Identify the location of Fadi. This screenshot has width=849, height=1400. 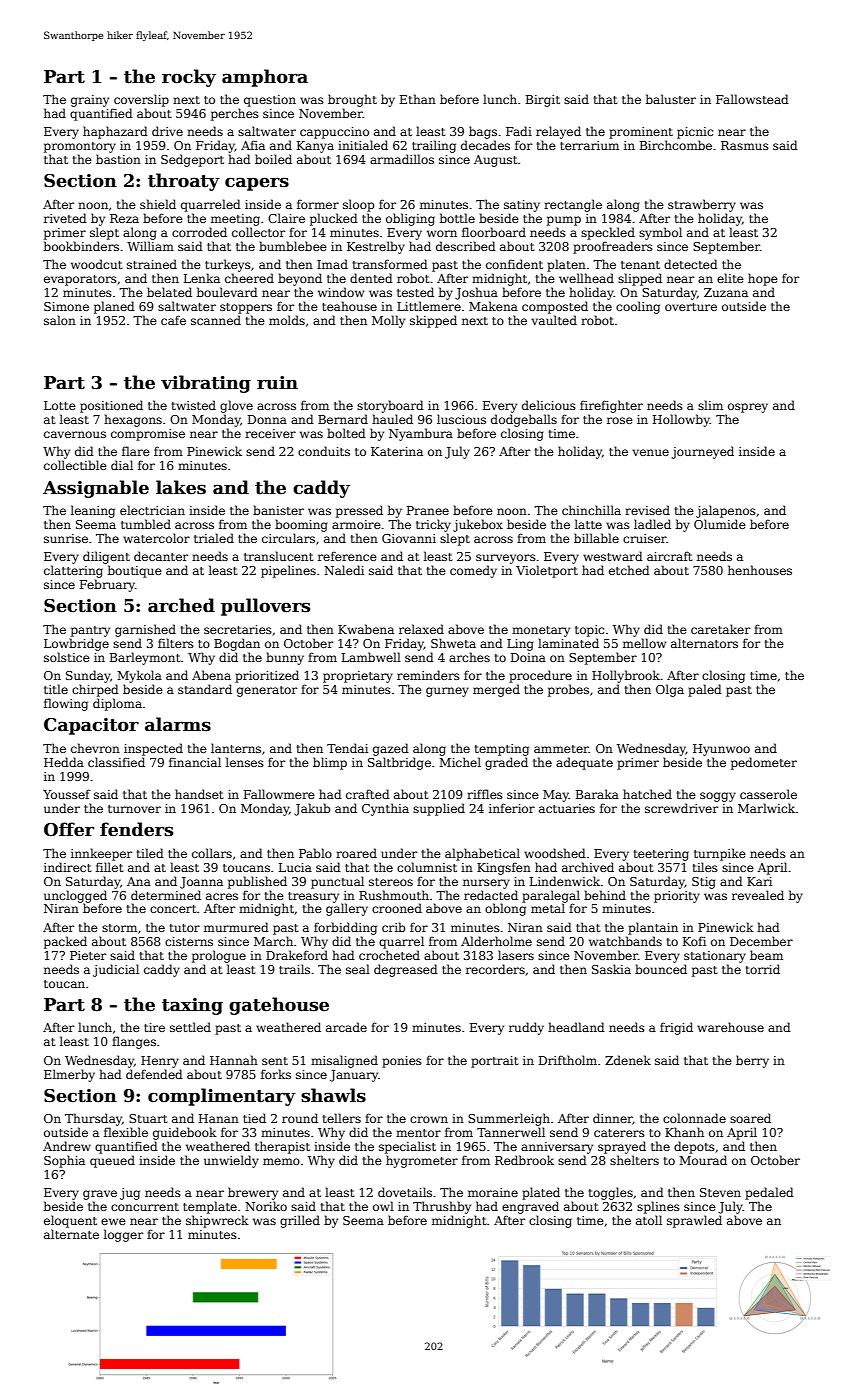
(519, 131).
